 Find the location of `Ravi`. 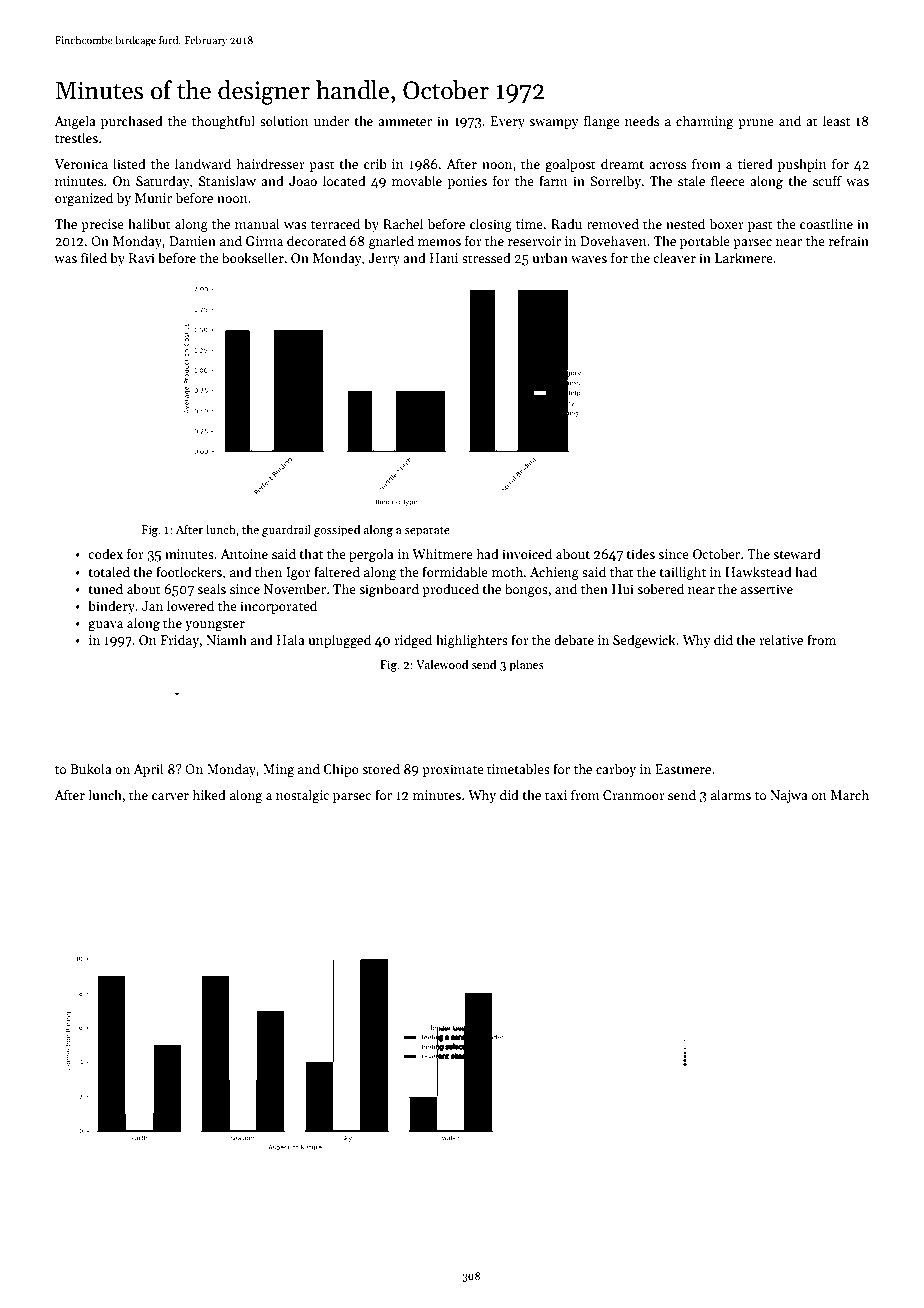

Ravi is located at coordinates (142, 258).
